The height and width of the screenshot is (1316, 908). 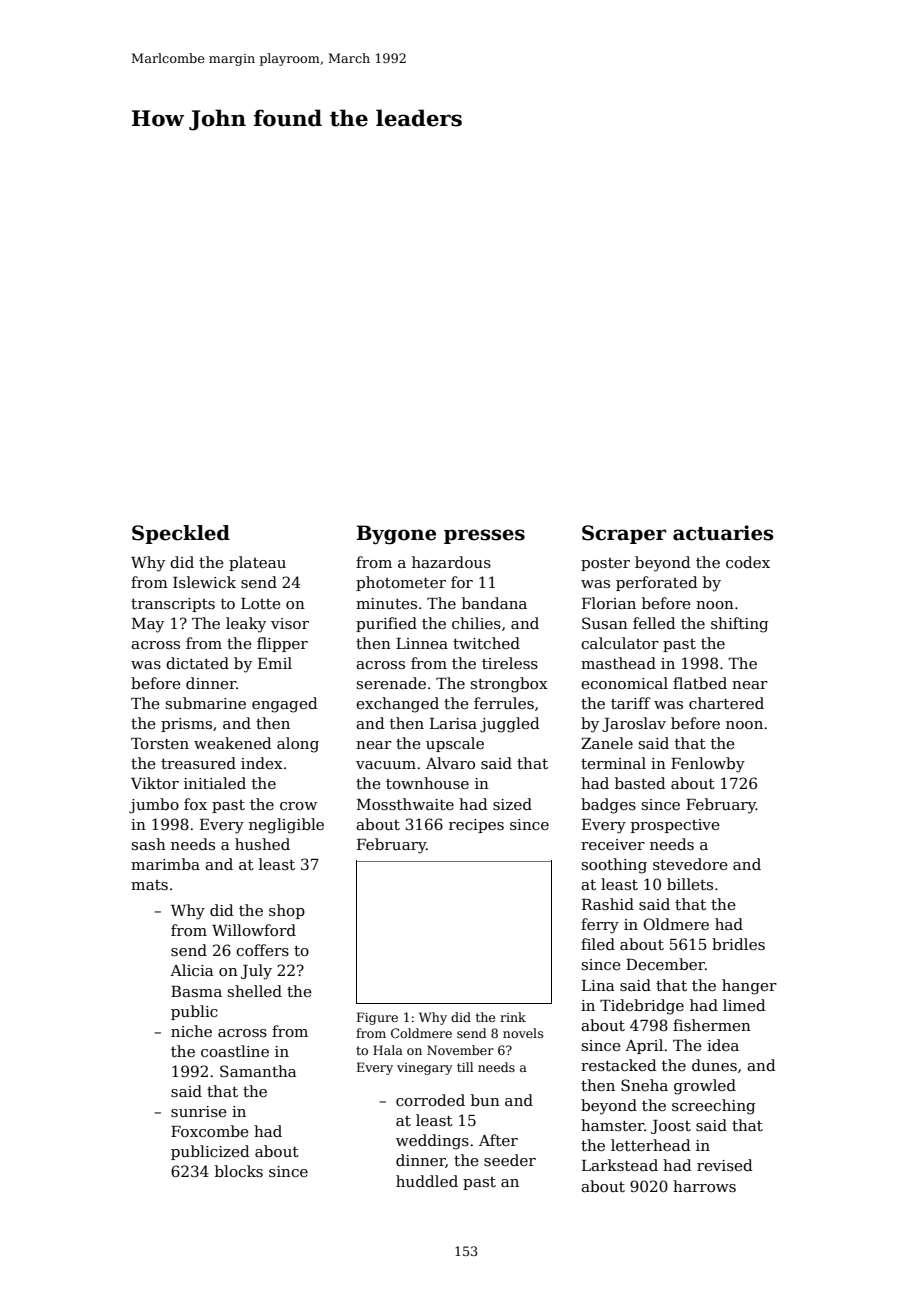 I want to click on stevedore, so click(x=690, y=864).
